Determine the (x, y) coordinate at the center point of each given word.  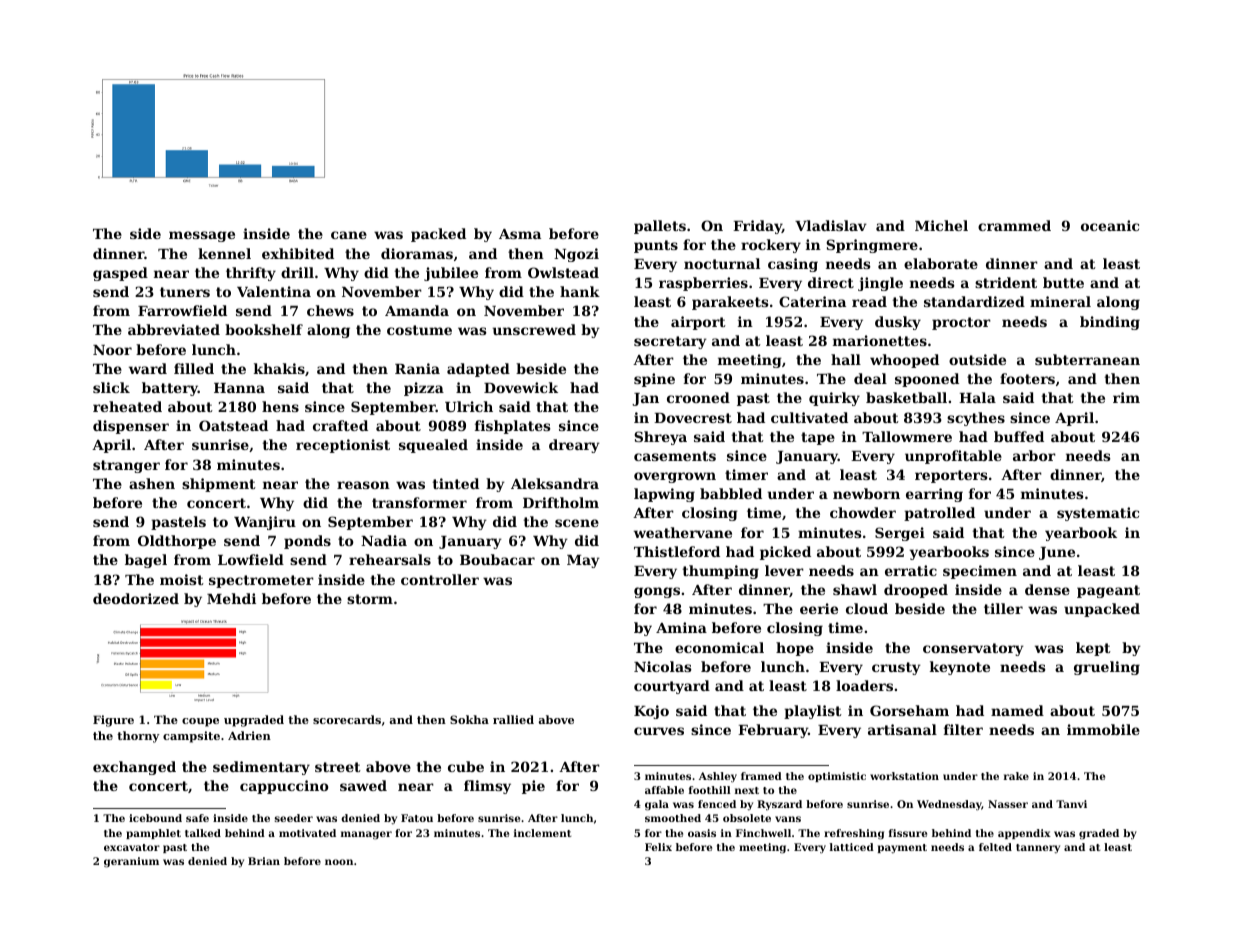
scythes (976, 419)
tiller (1003, 608)
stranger (126, 466)
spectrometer (261, 581)
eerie (819, 608)
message (202, 236)
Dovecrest (693, 418)
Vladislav (831, 225)
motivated (307, 833)
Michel (941, 225)
